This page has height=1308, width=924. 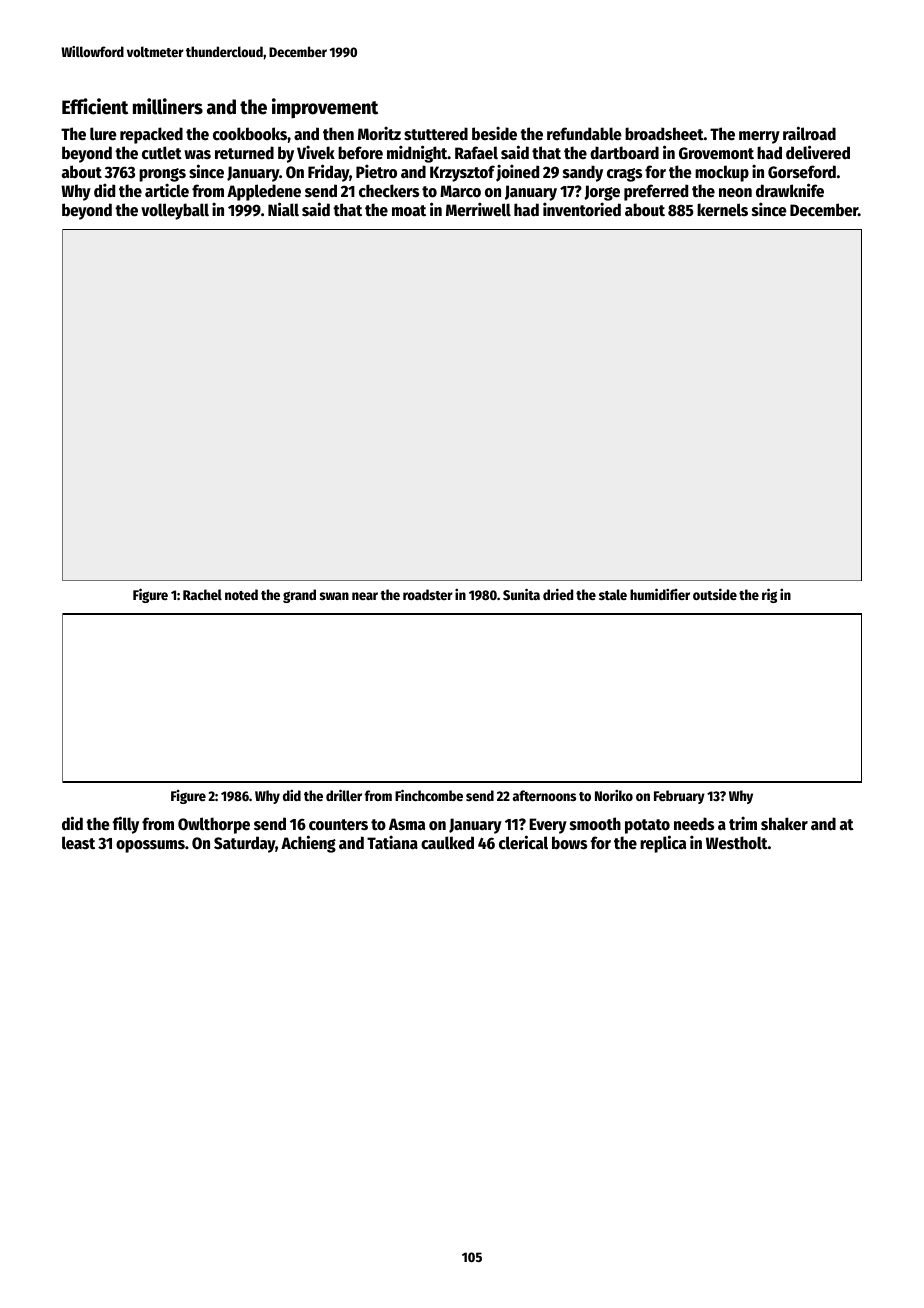 I want to click on kernels, so click(x=722, y=210).
